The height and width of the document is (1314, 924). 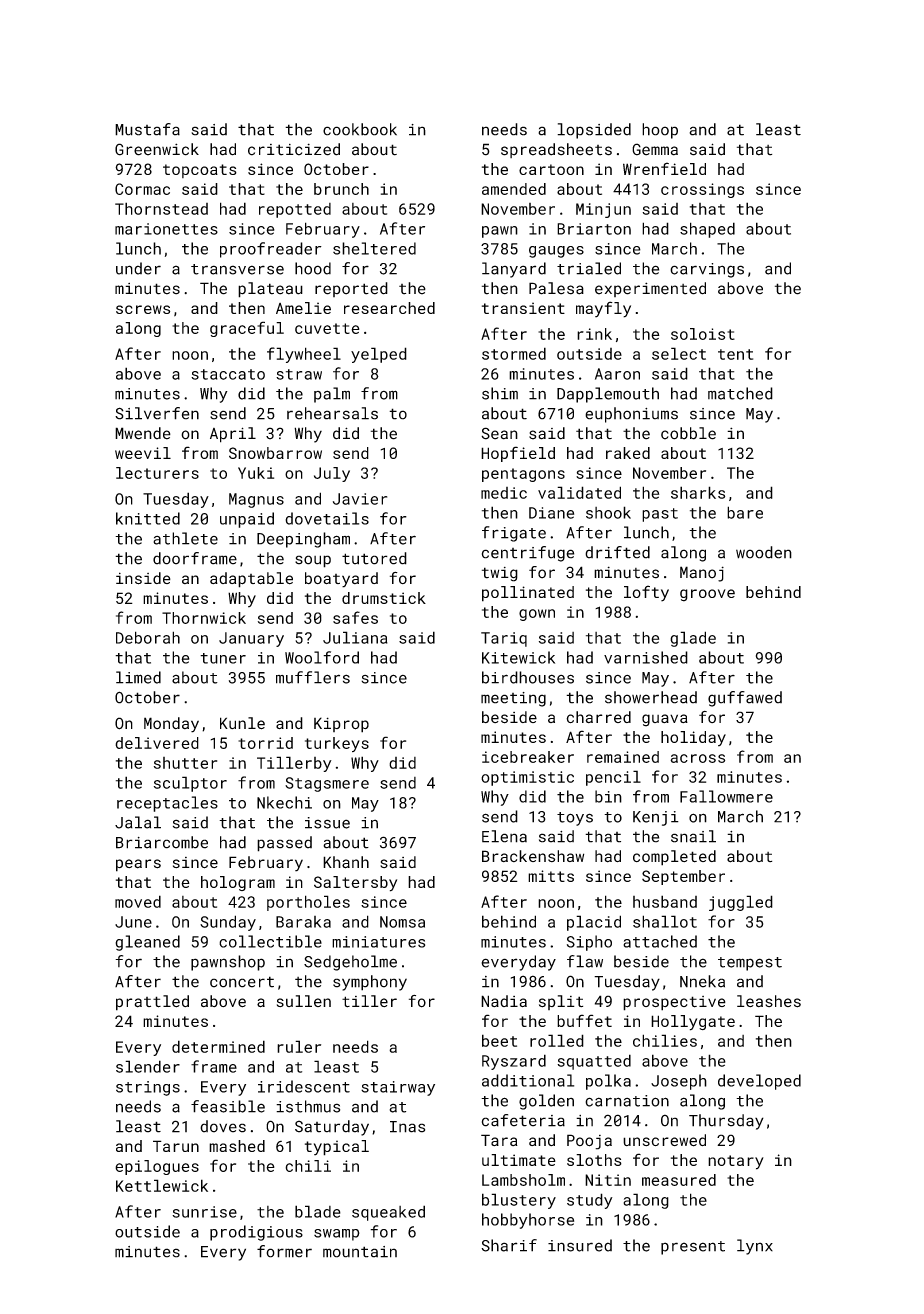 What do you see at coordinates (157, 473) in the document?
I see `lecturers` at bounding box center [157, 473].
